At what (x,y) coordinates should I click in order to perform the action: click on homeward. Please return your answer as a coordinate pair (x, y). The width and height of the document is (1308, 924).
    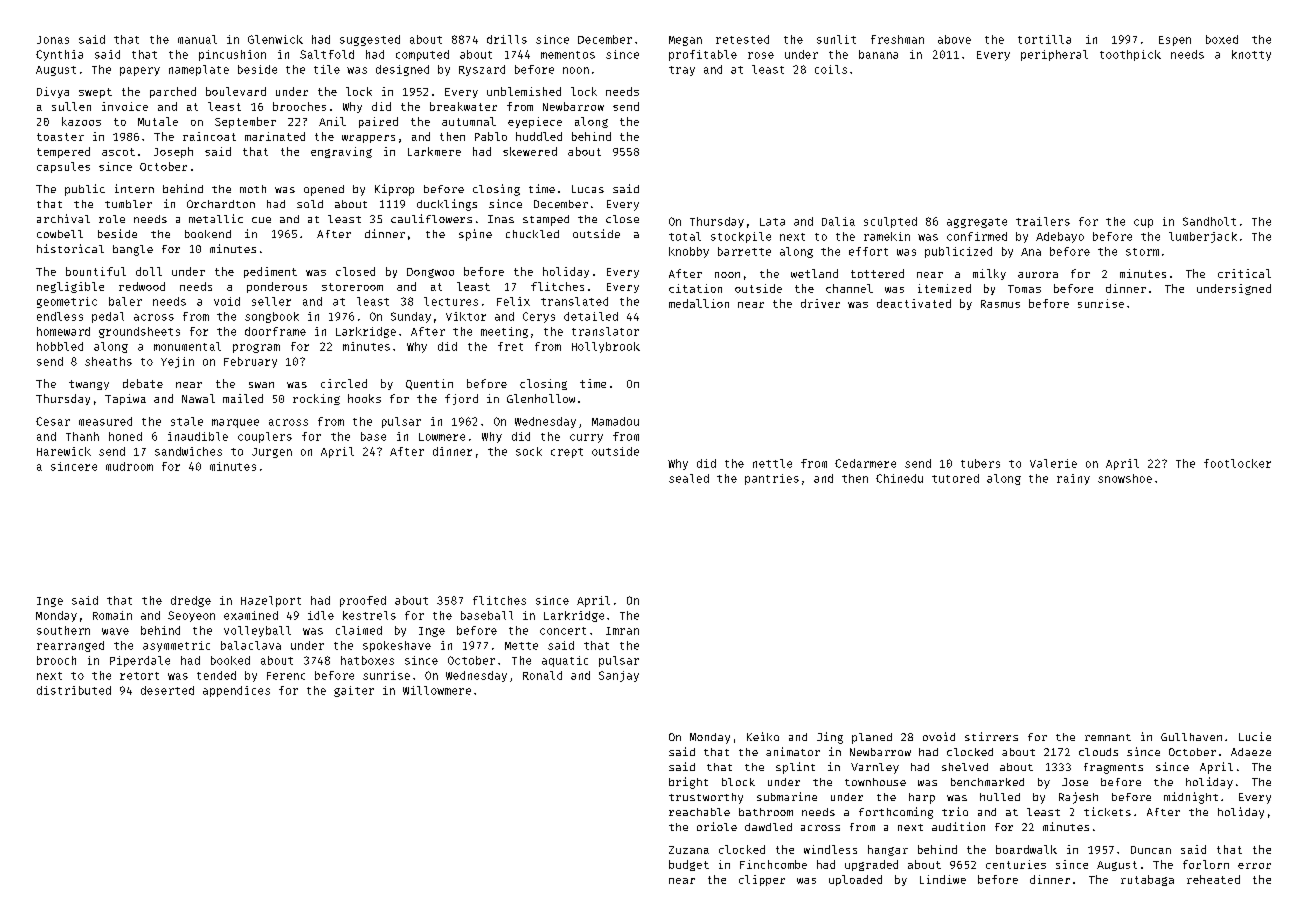
    Looking at the image, I should click on (63, 331).
